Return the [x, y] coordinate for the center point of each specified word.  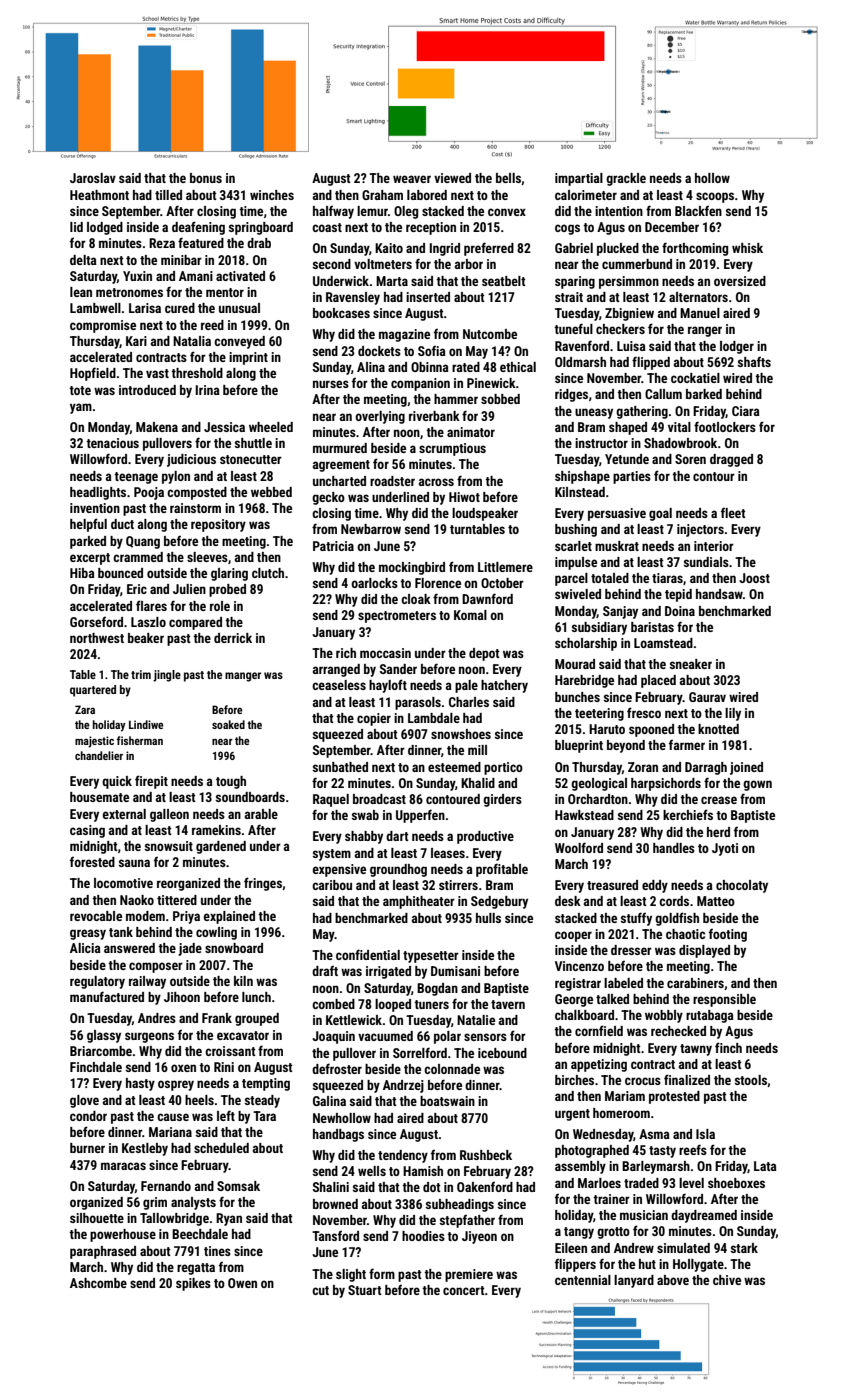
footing [728, 935]
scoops [715, 197]
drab [259, 243]
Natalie [476, 1020]
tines [217, 1251]
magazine [404, 335]
